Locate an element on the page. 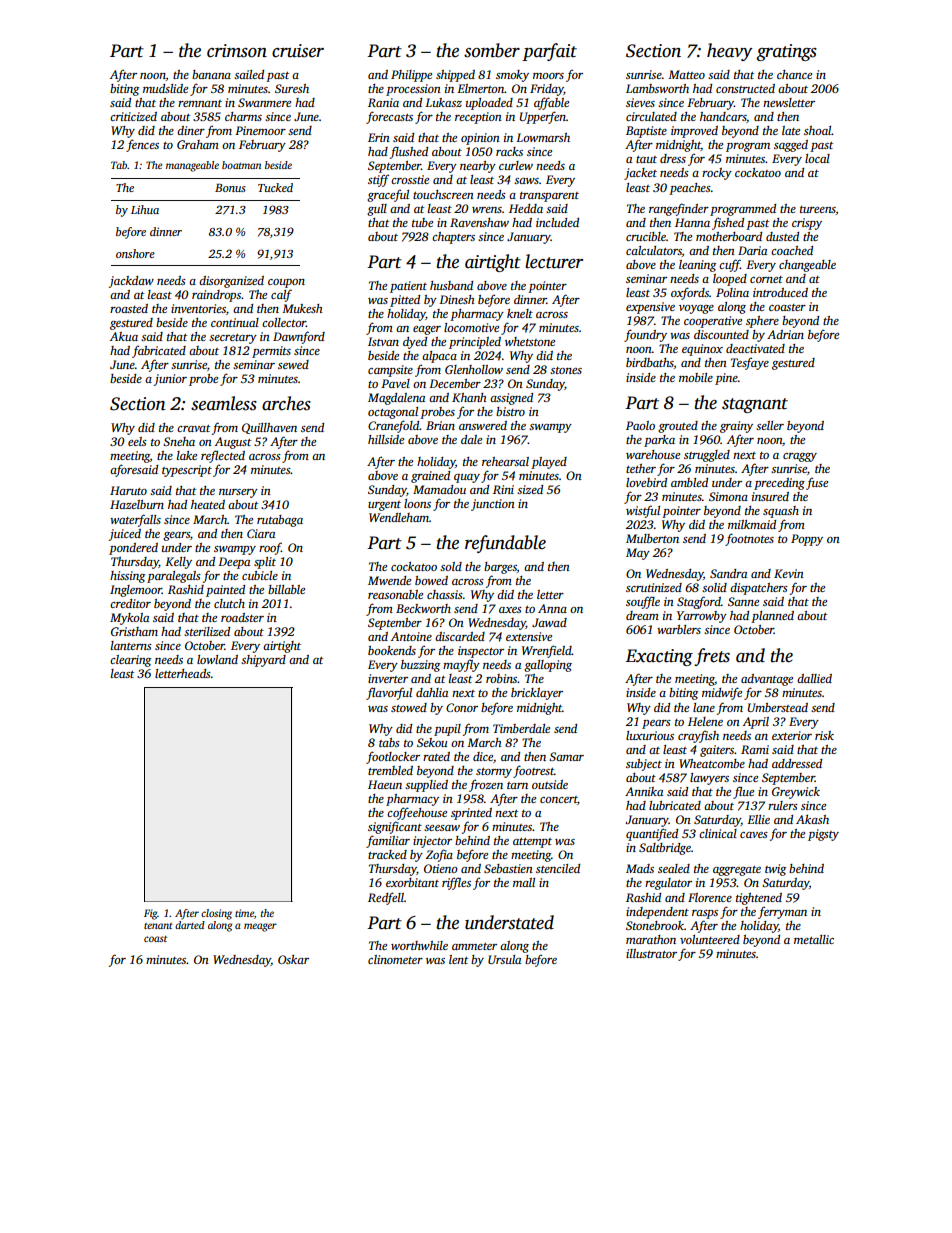 The image size is (952, 1233). Glenhollow is located at coordinates (474, 369).
